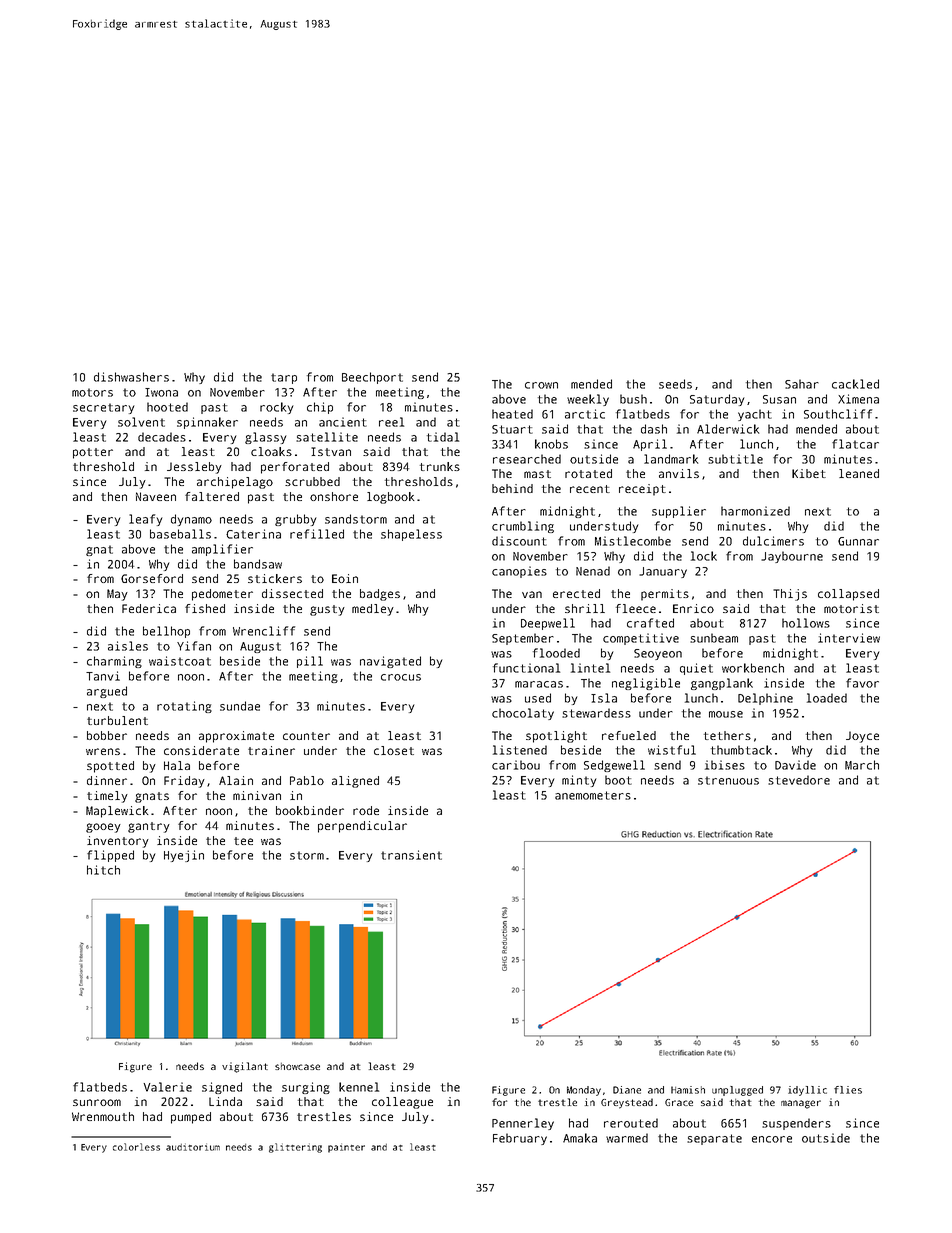 This document has width=952, height=1233. Describe the element at coordinates (848, 595) in the document. I see `collapsed` at that location.
